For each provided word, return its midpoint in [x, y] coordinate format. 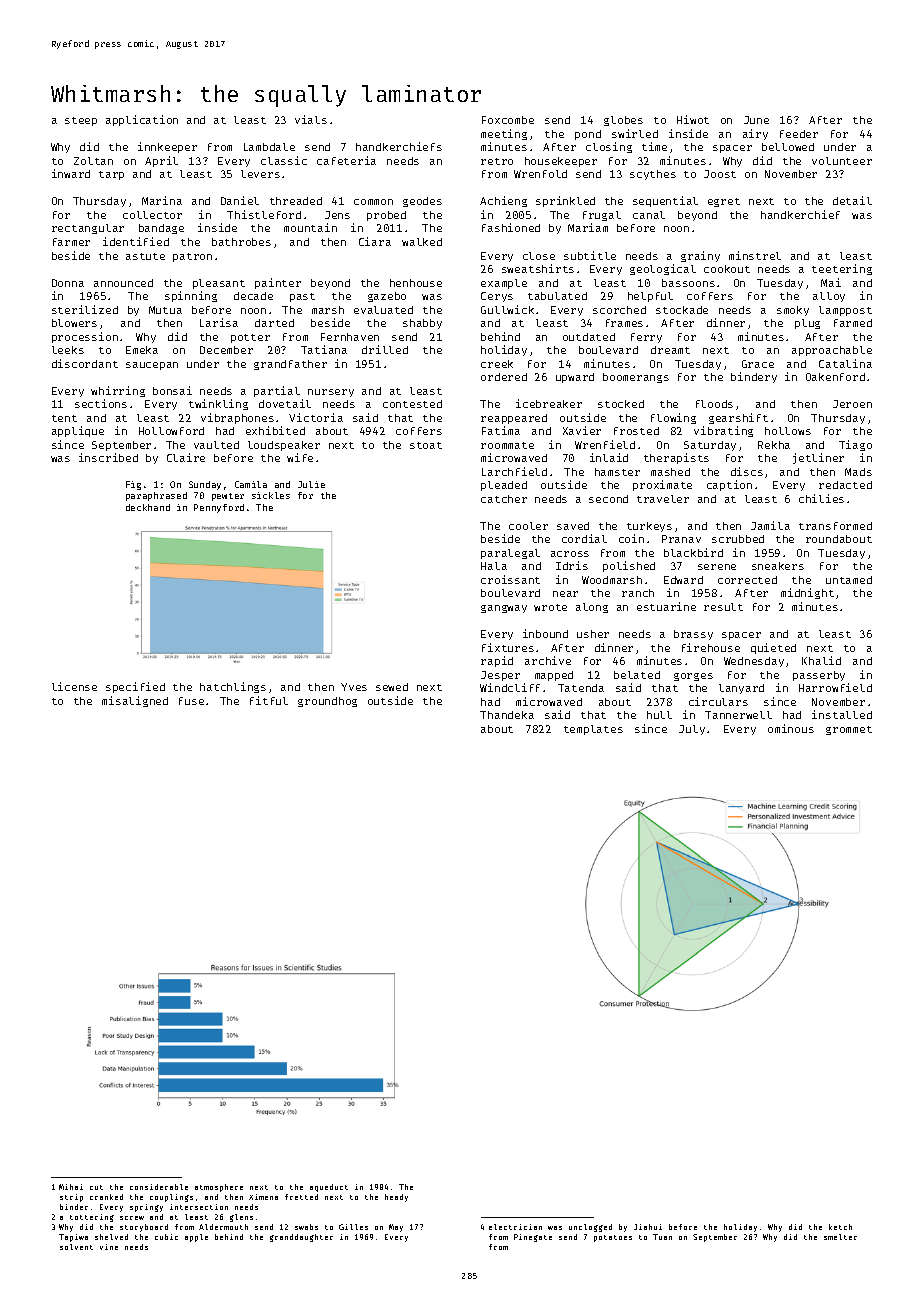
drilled [385, 349]
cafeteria [346, 160]
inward [71, 173]
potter [250, 338]
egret [724, 202]
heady [396, 1198]
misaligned [135, 701]
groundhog [327, 702]
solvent [76, 1247]
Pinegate [533, 1238]
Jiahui [648, 1227]
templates [593, 730]
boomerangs [636, 378]
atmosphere [219, 1188]
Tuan [662, 1237]
